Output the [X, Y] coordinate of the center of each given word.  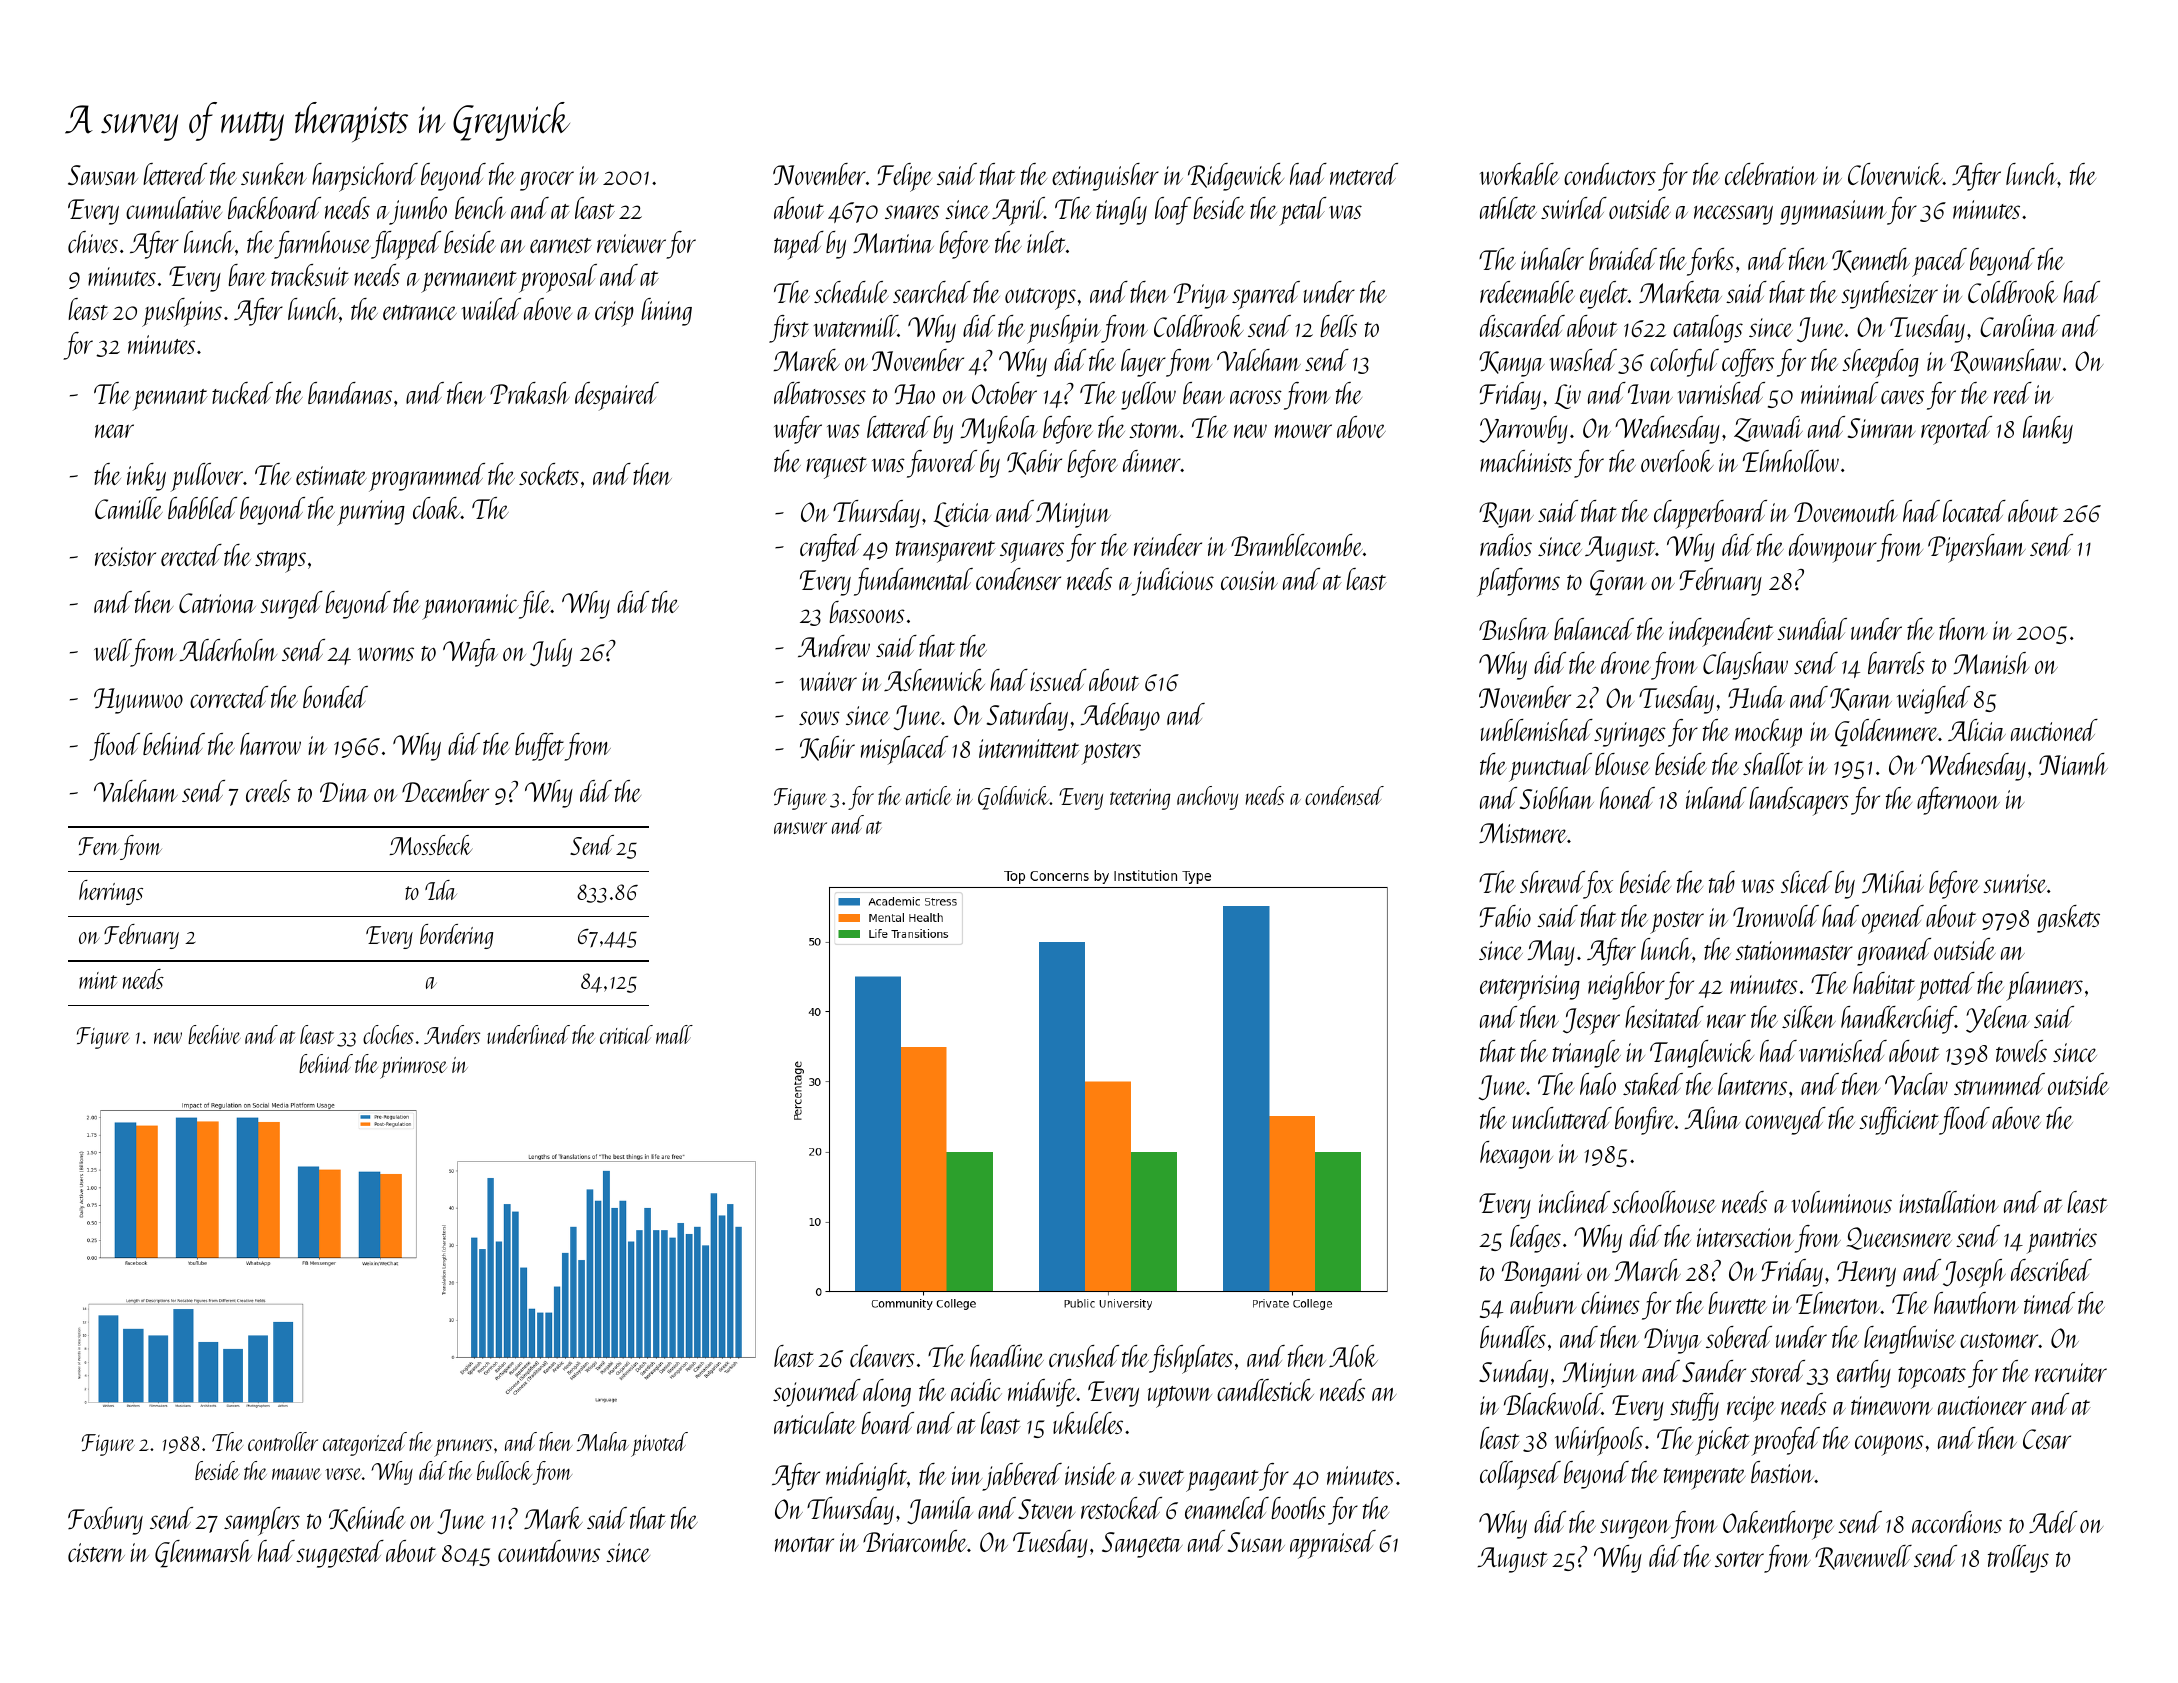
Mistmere [1523, 833]
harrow [270, 744]
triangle [1587, 1054]
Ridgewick [1236, 177]
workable [1519, 174]
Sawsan [103, 175]
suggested [340, 1554]
